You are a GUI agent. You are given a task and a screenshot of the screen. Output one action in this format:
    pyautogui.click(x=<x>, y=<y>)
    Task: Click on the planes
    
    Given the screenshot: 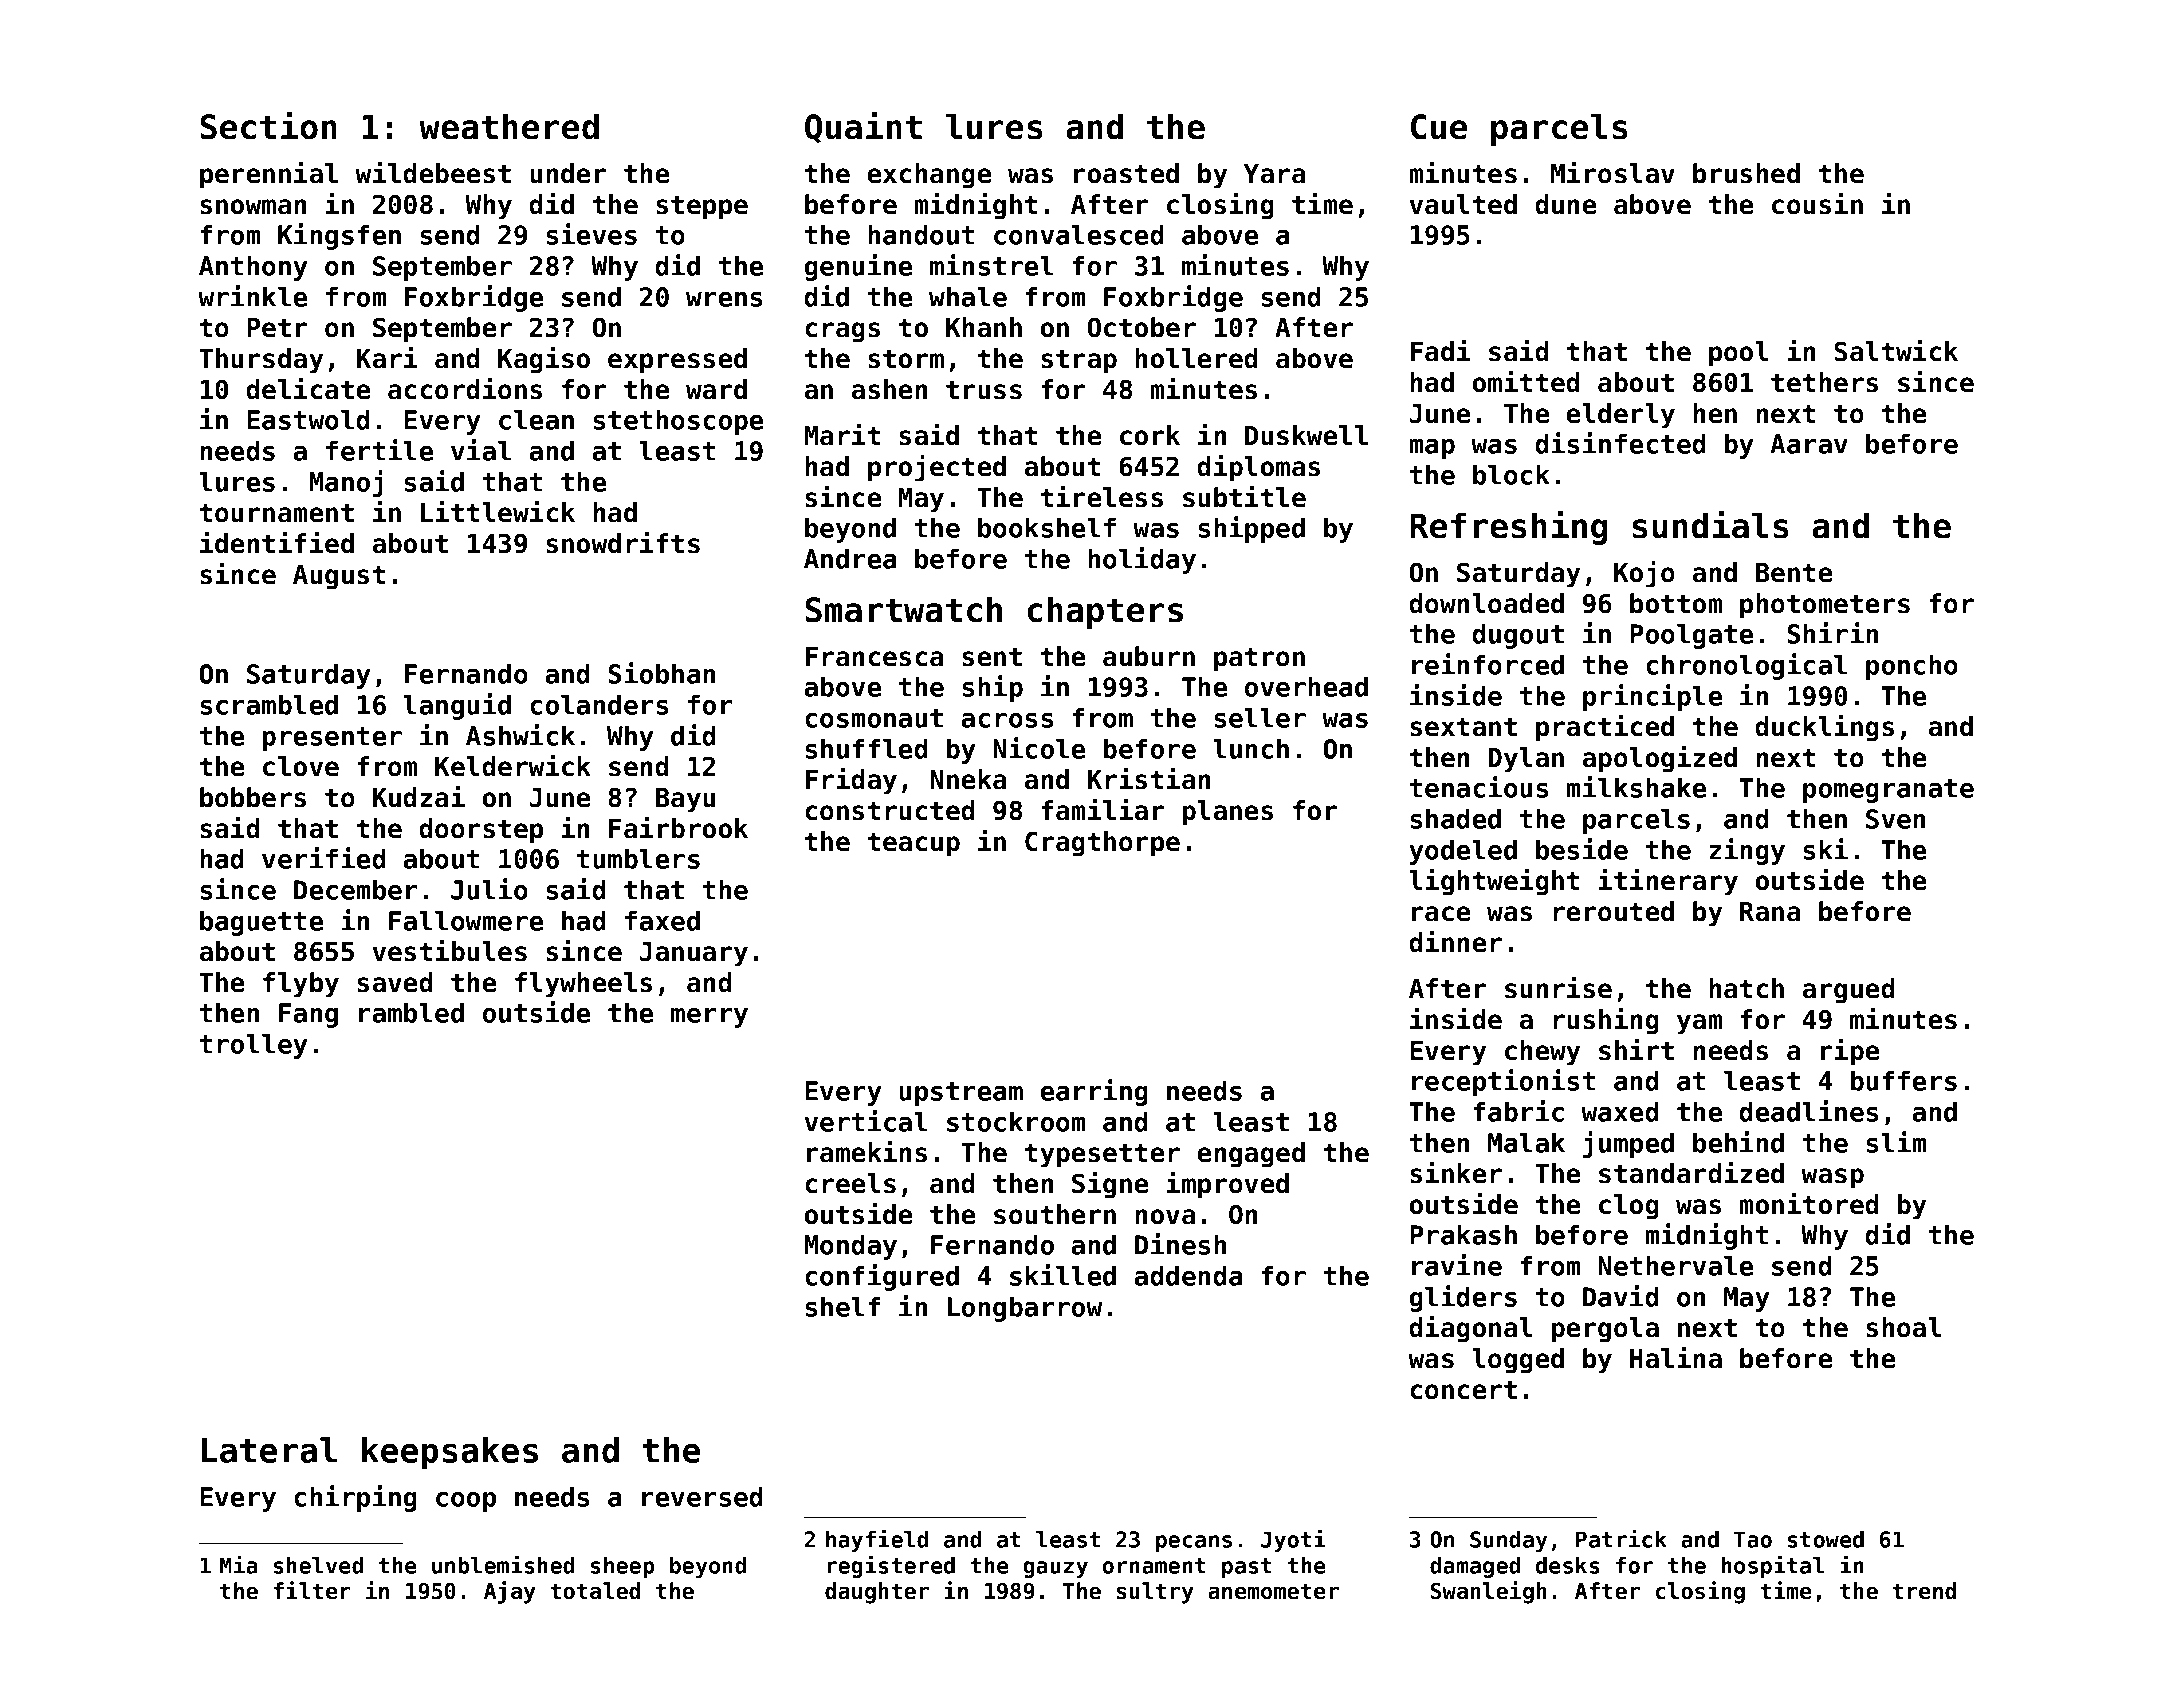 What is the action you would take?
    pyautogui.click(x=1228, y=813)
